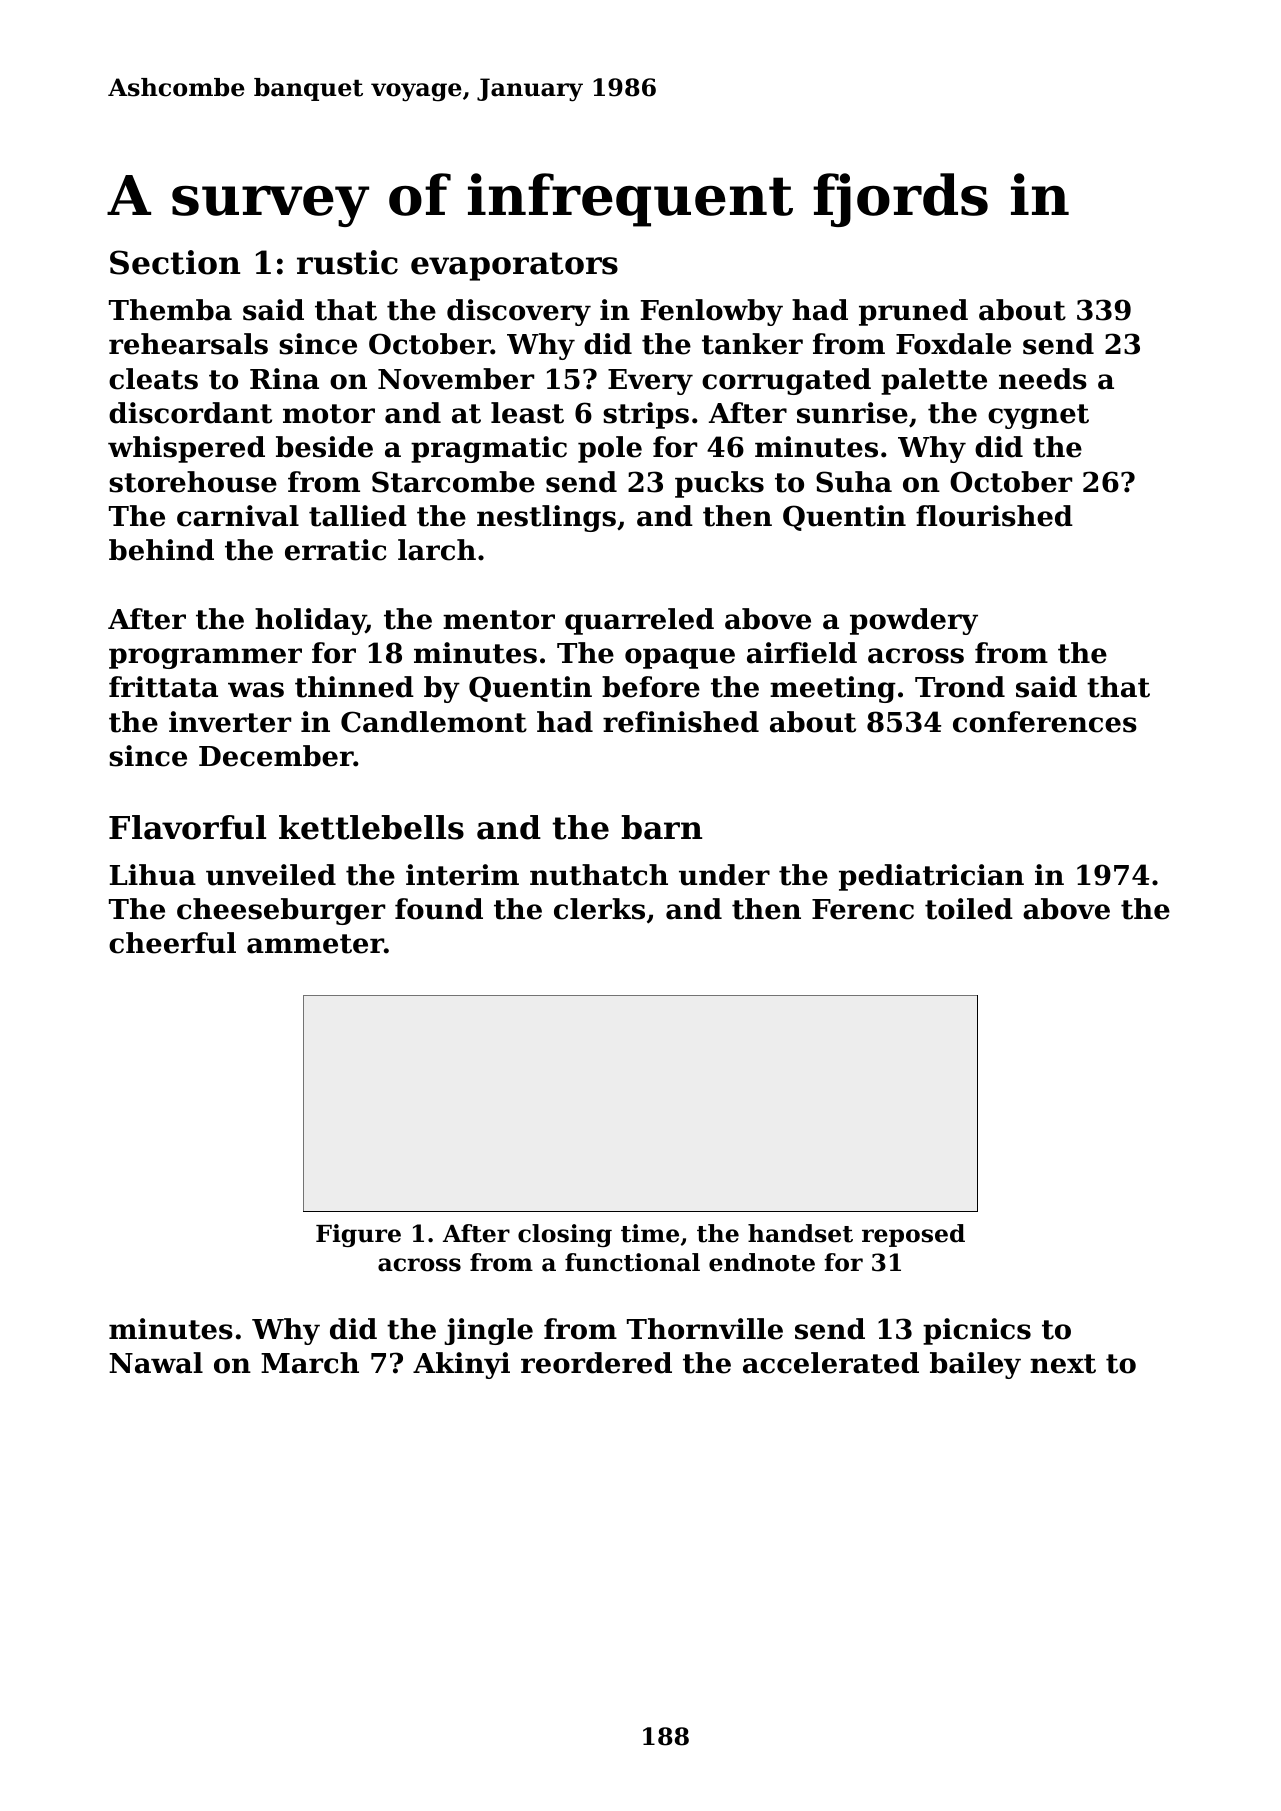  What do you see at coordinates (358, 1235) in the page?
I see `Figure` at bounding box center [358, 1235].
